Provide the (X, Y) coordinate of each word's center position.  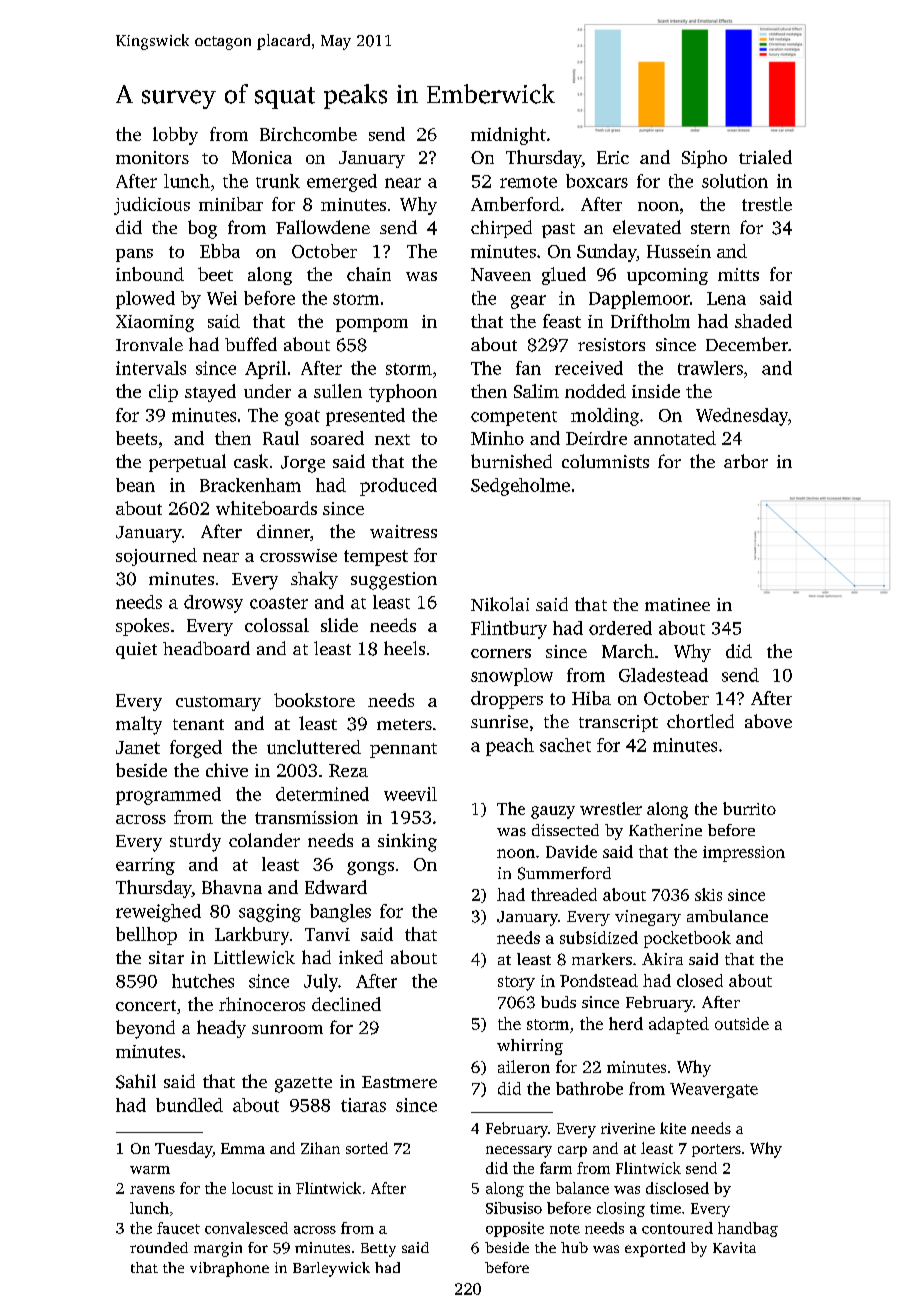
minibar (231, 204)
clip (163, 393)
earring (145, 866)
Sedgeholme (520, 487)
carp (572, 1151)
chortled (700, 721)
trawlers (710, 368)
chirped (501, 229)
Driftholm (650, 321)
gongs (370, 868)
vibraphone (229, 1269)
